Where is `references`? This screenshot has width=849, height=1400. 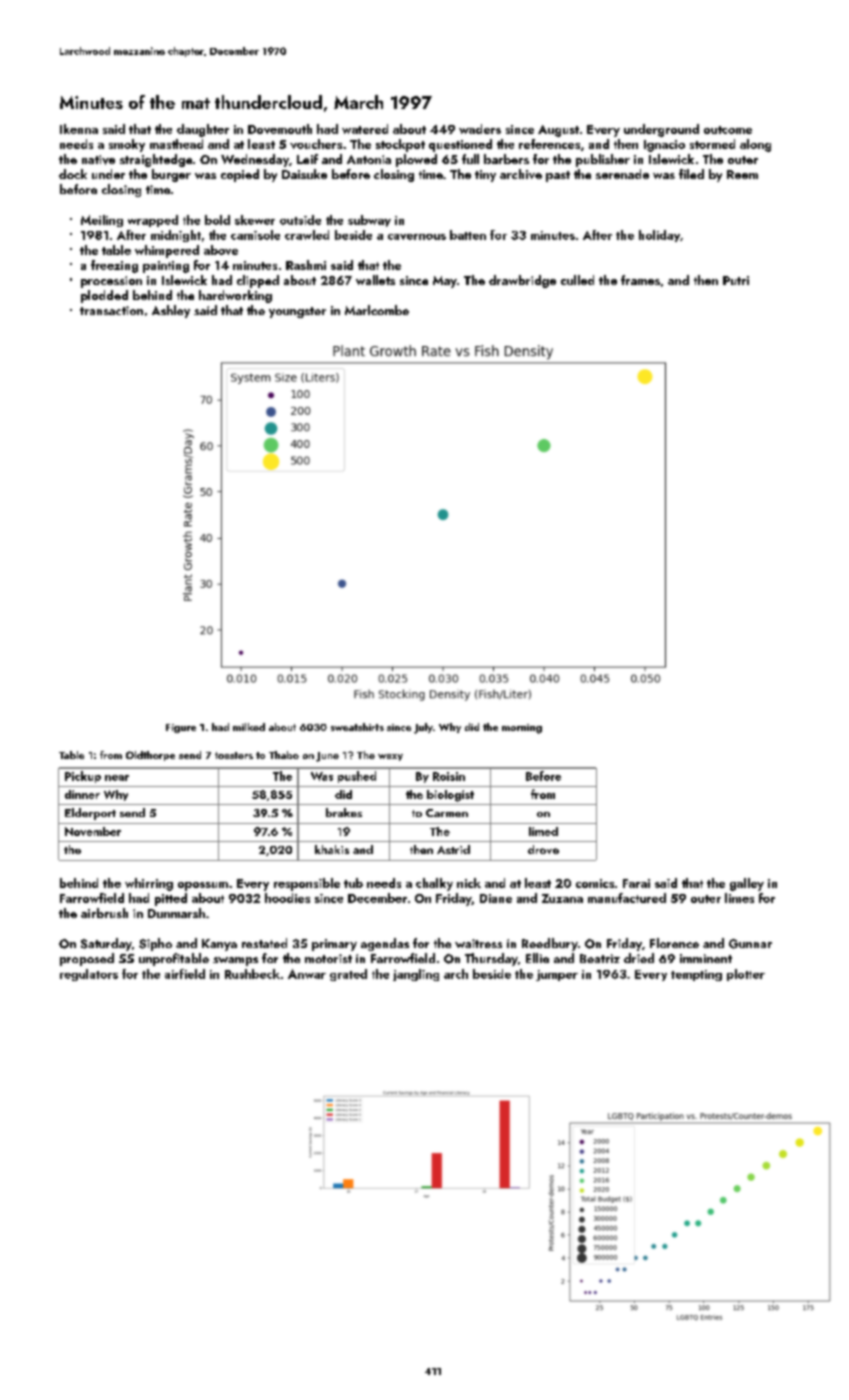
references is located at coordinates (549, 144).
